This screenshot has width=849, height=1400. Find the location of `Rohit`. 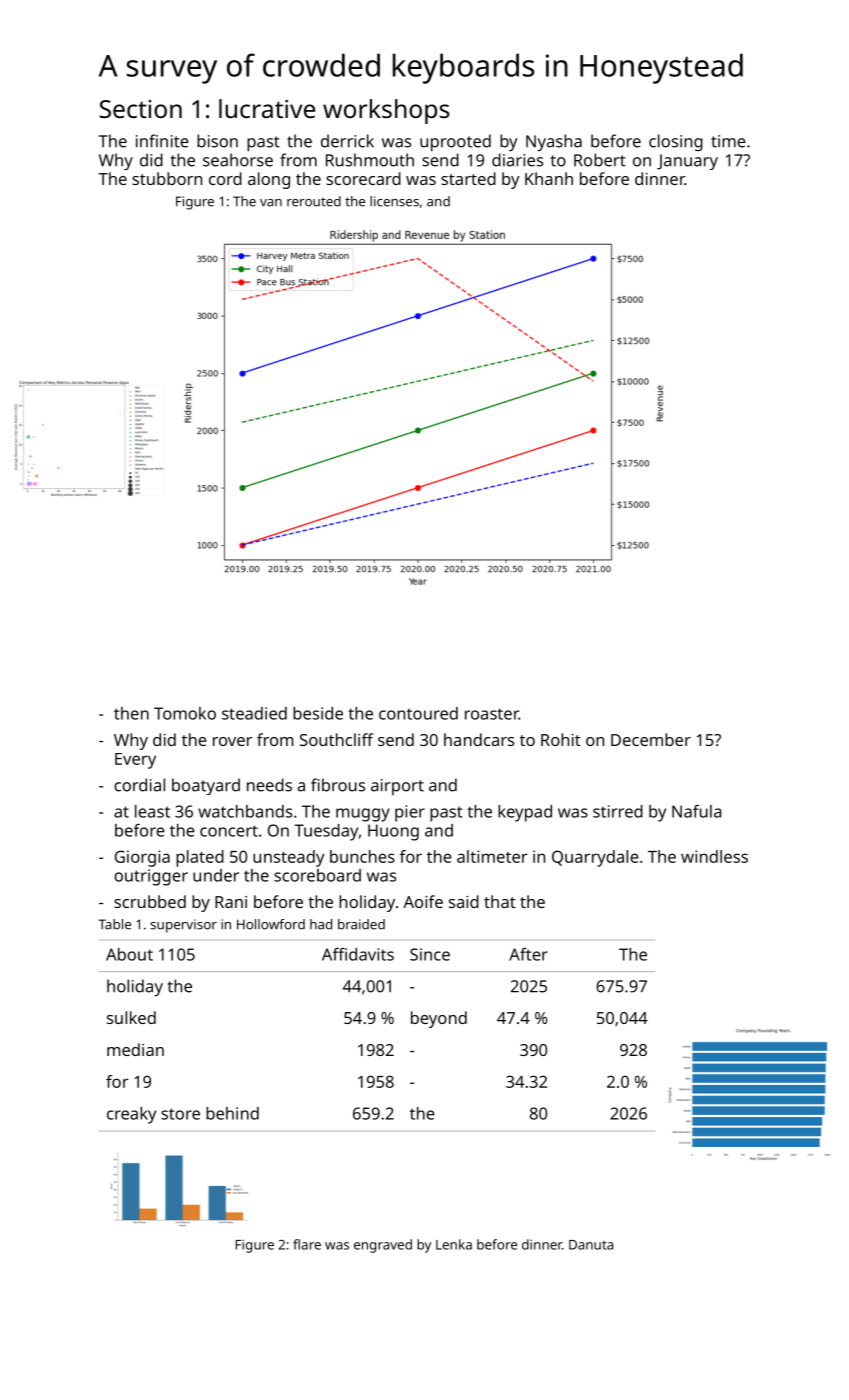

Rohit is located at coordinates (561, 739).
